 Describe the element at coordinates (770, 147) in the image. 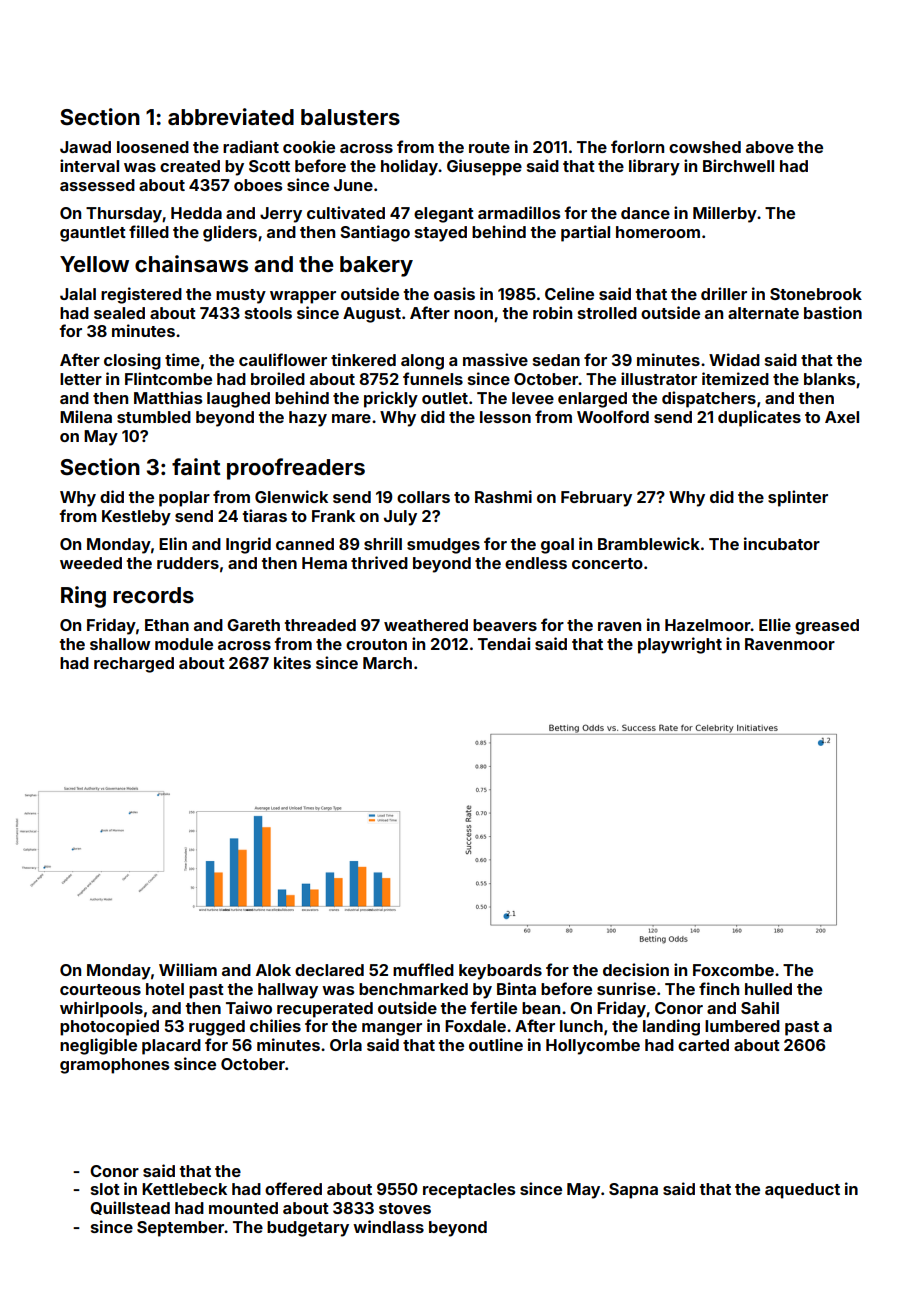

I see `above` at that location.
